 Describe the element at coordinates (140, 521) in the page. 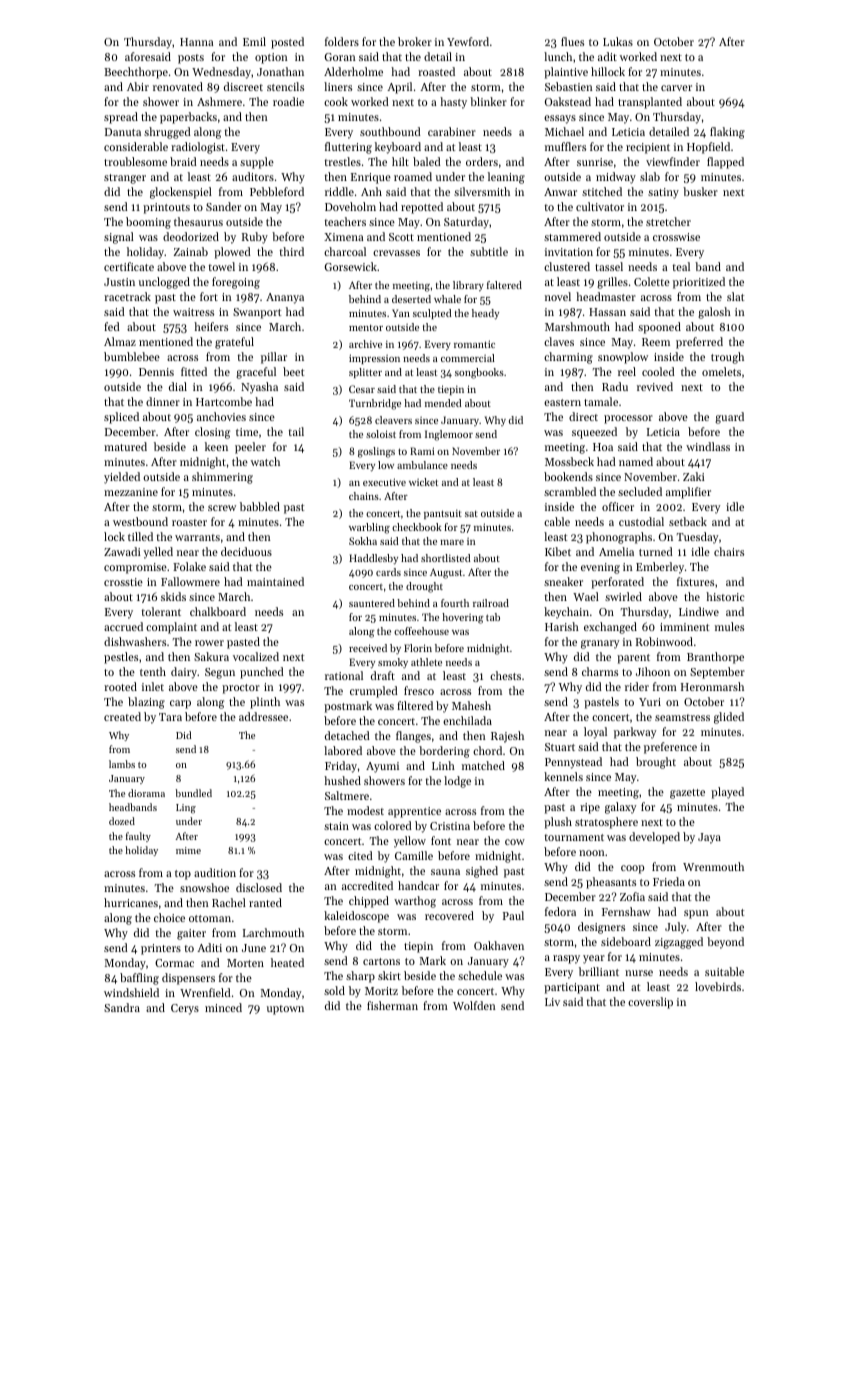

I see `westbound` at that location.
